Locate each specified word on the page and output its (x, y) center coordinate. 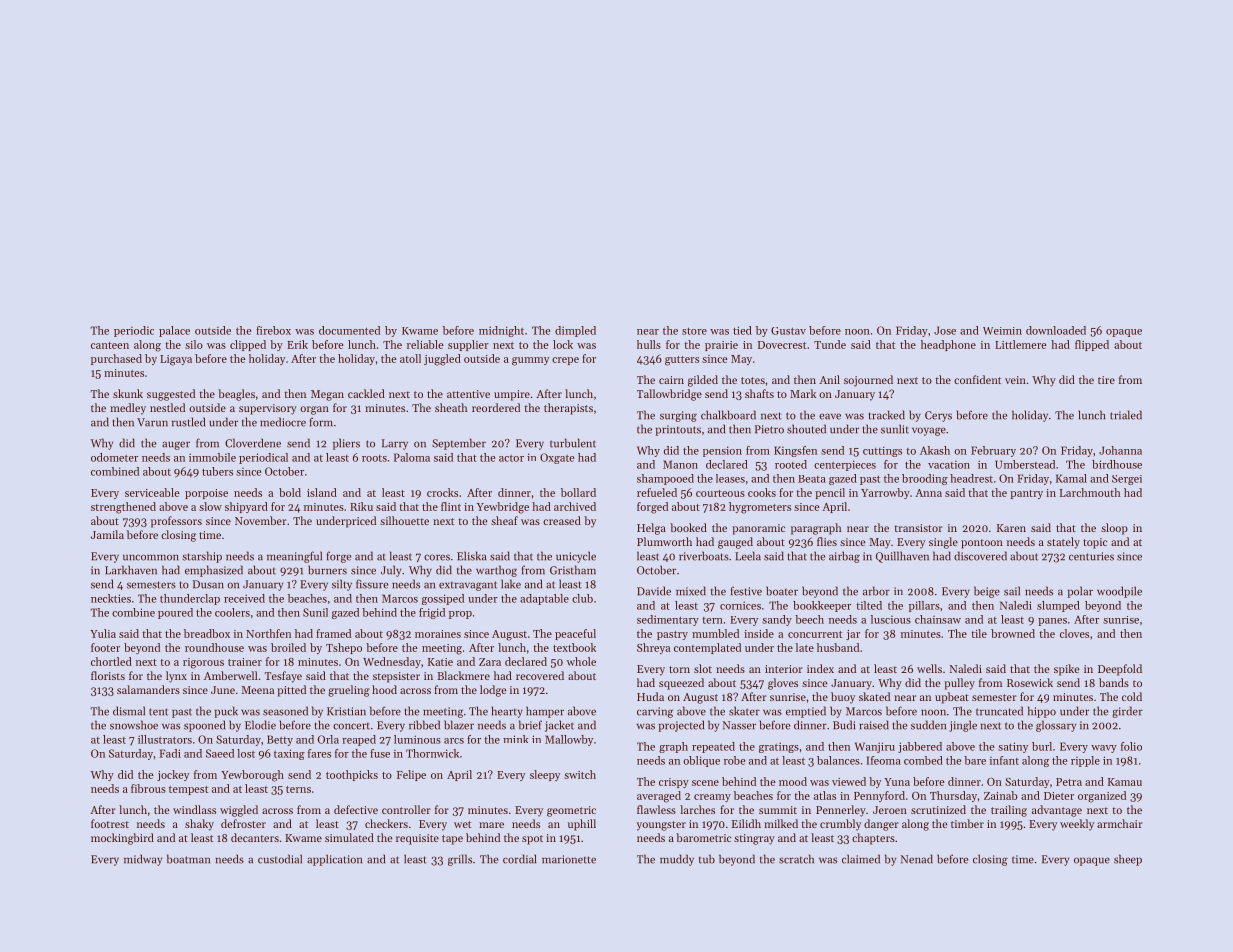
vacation (949, 465)
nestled (167, 407)
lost (246, 753)
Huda (650, 696)
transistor (918, 528)
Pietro (769, 429)
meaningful (294, 557)
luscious (891, 619)
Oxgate (557, 458)
